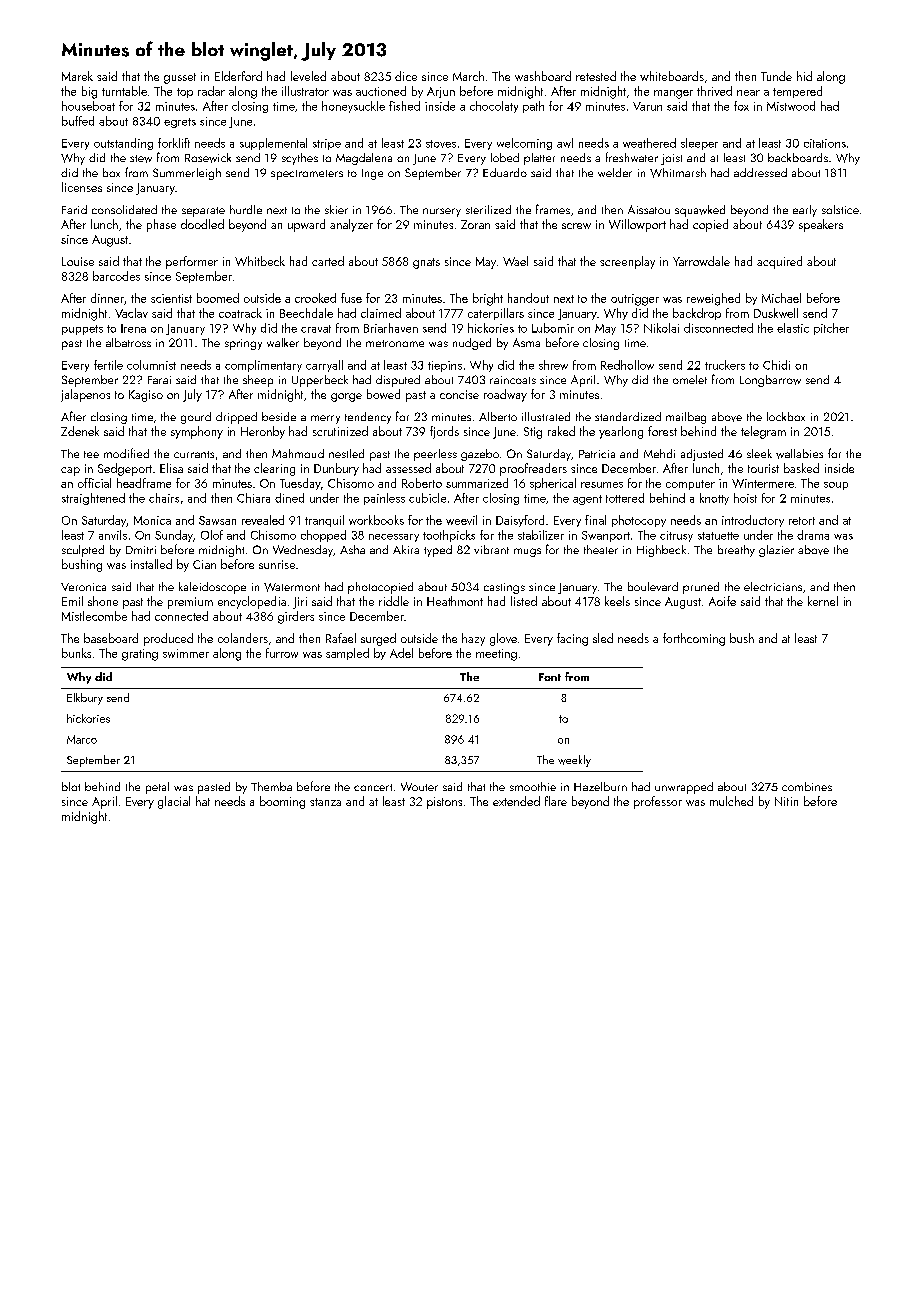 The height and width of the screenshot is (1308, 924). Describe the element at coordinates (776, 76) in the screenshot. I see `Tunde` at that location.
